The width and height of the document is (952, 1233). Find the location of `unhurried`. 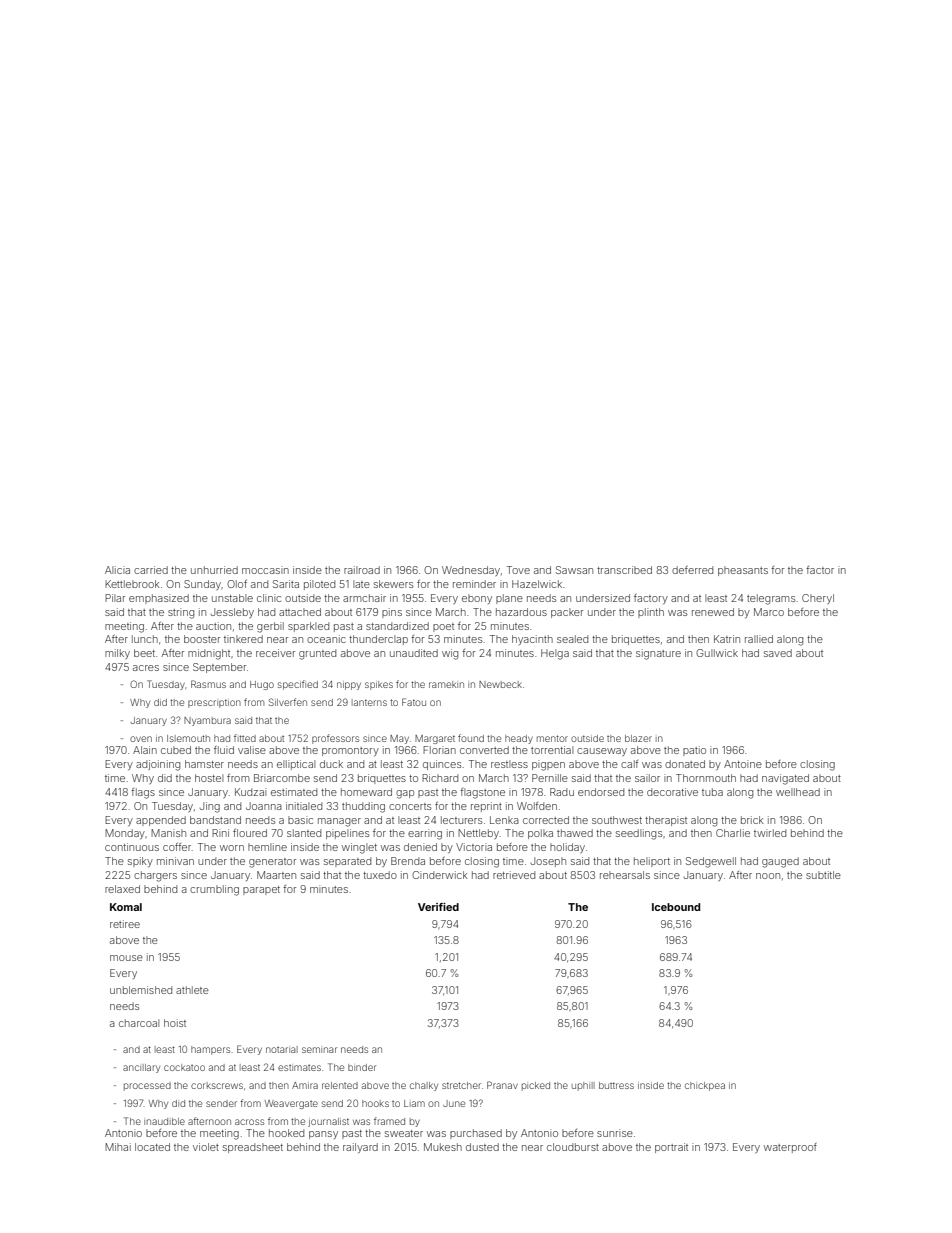

unhurried is located at coordinates (214, 570).
